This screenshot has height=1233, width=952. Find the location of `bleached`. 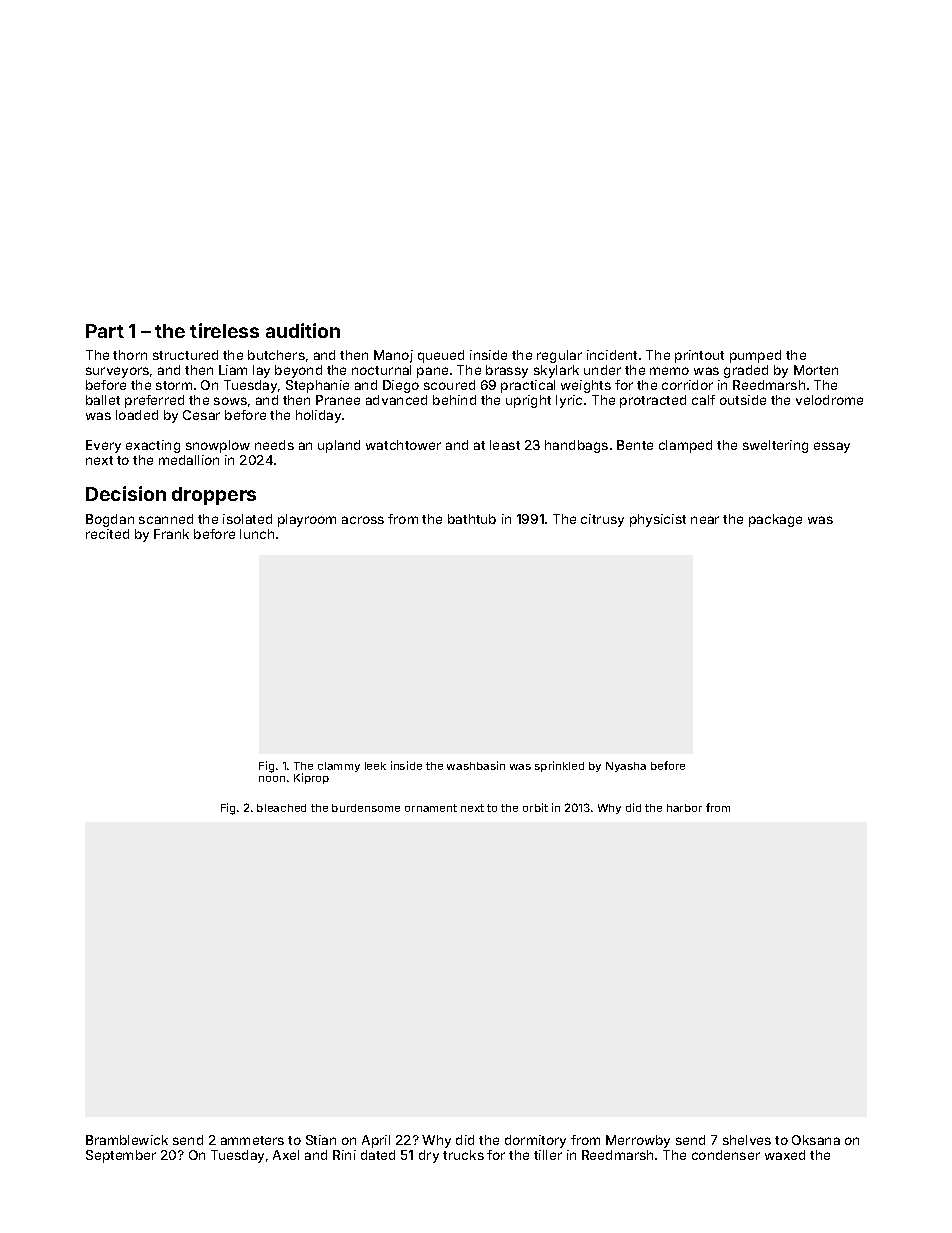

bleached is located at coordinates (281, 808).
